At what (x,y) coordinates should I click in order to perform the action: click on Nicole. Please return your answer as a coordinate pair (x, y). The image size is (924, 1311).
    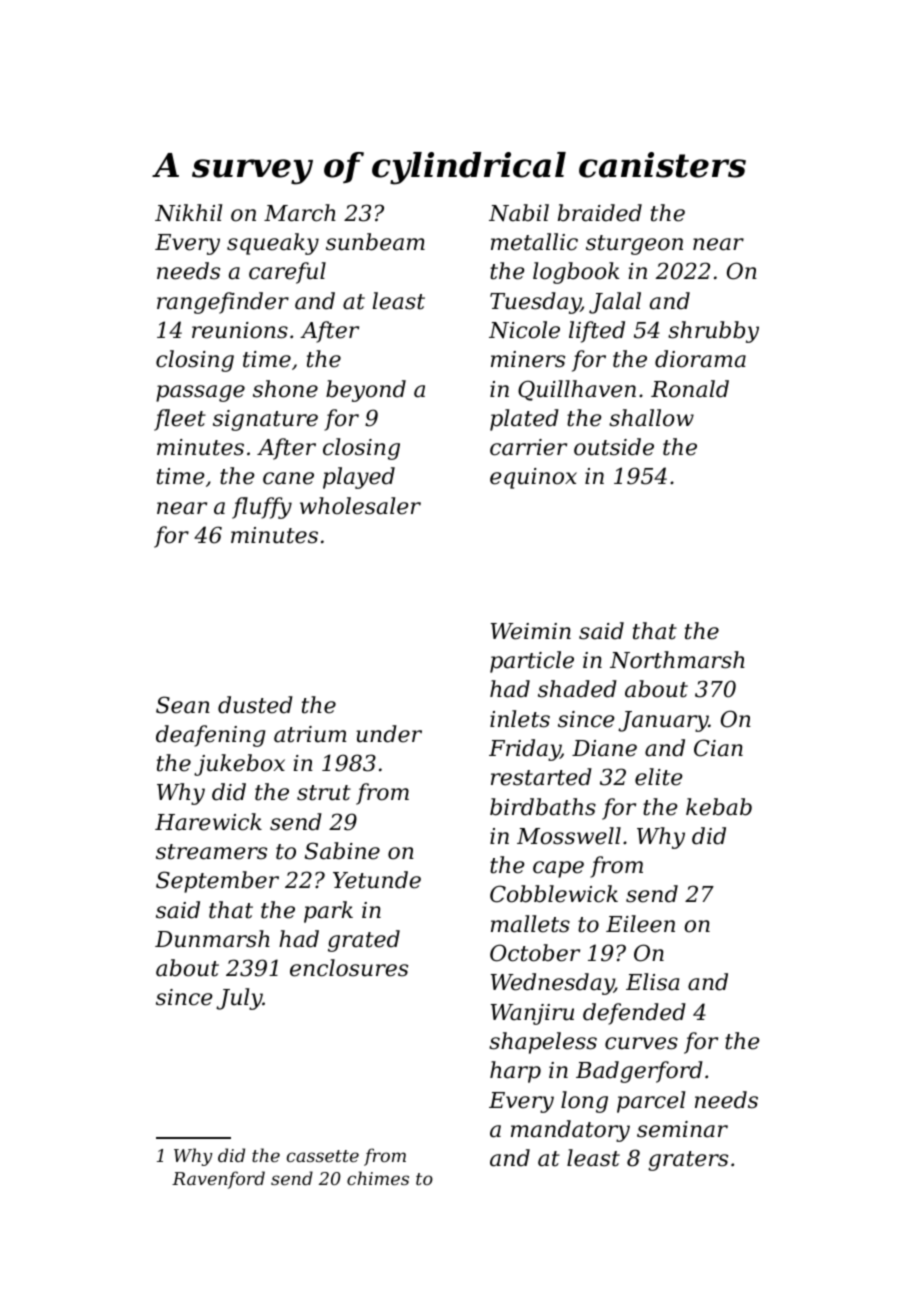
    Looking at the image, I should click on (524, 330).
